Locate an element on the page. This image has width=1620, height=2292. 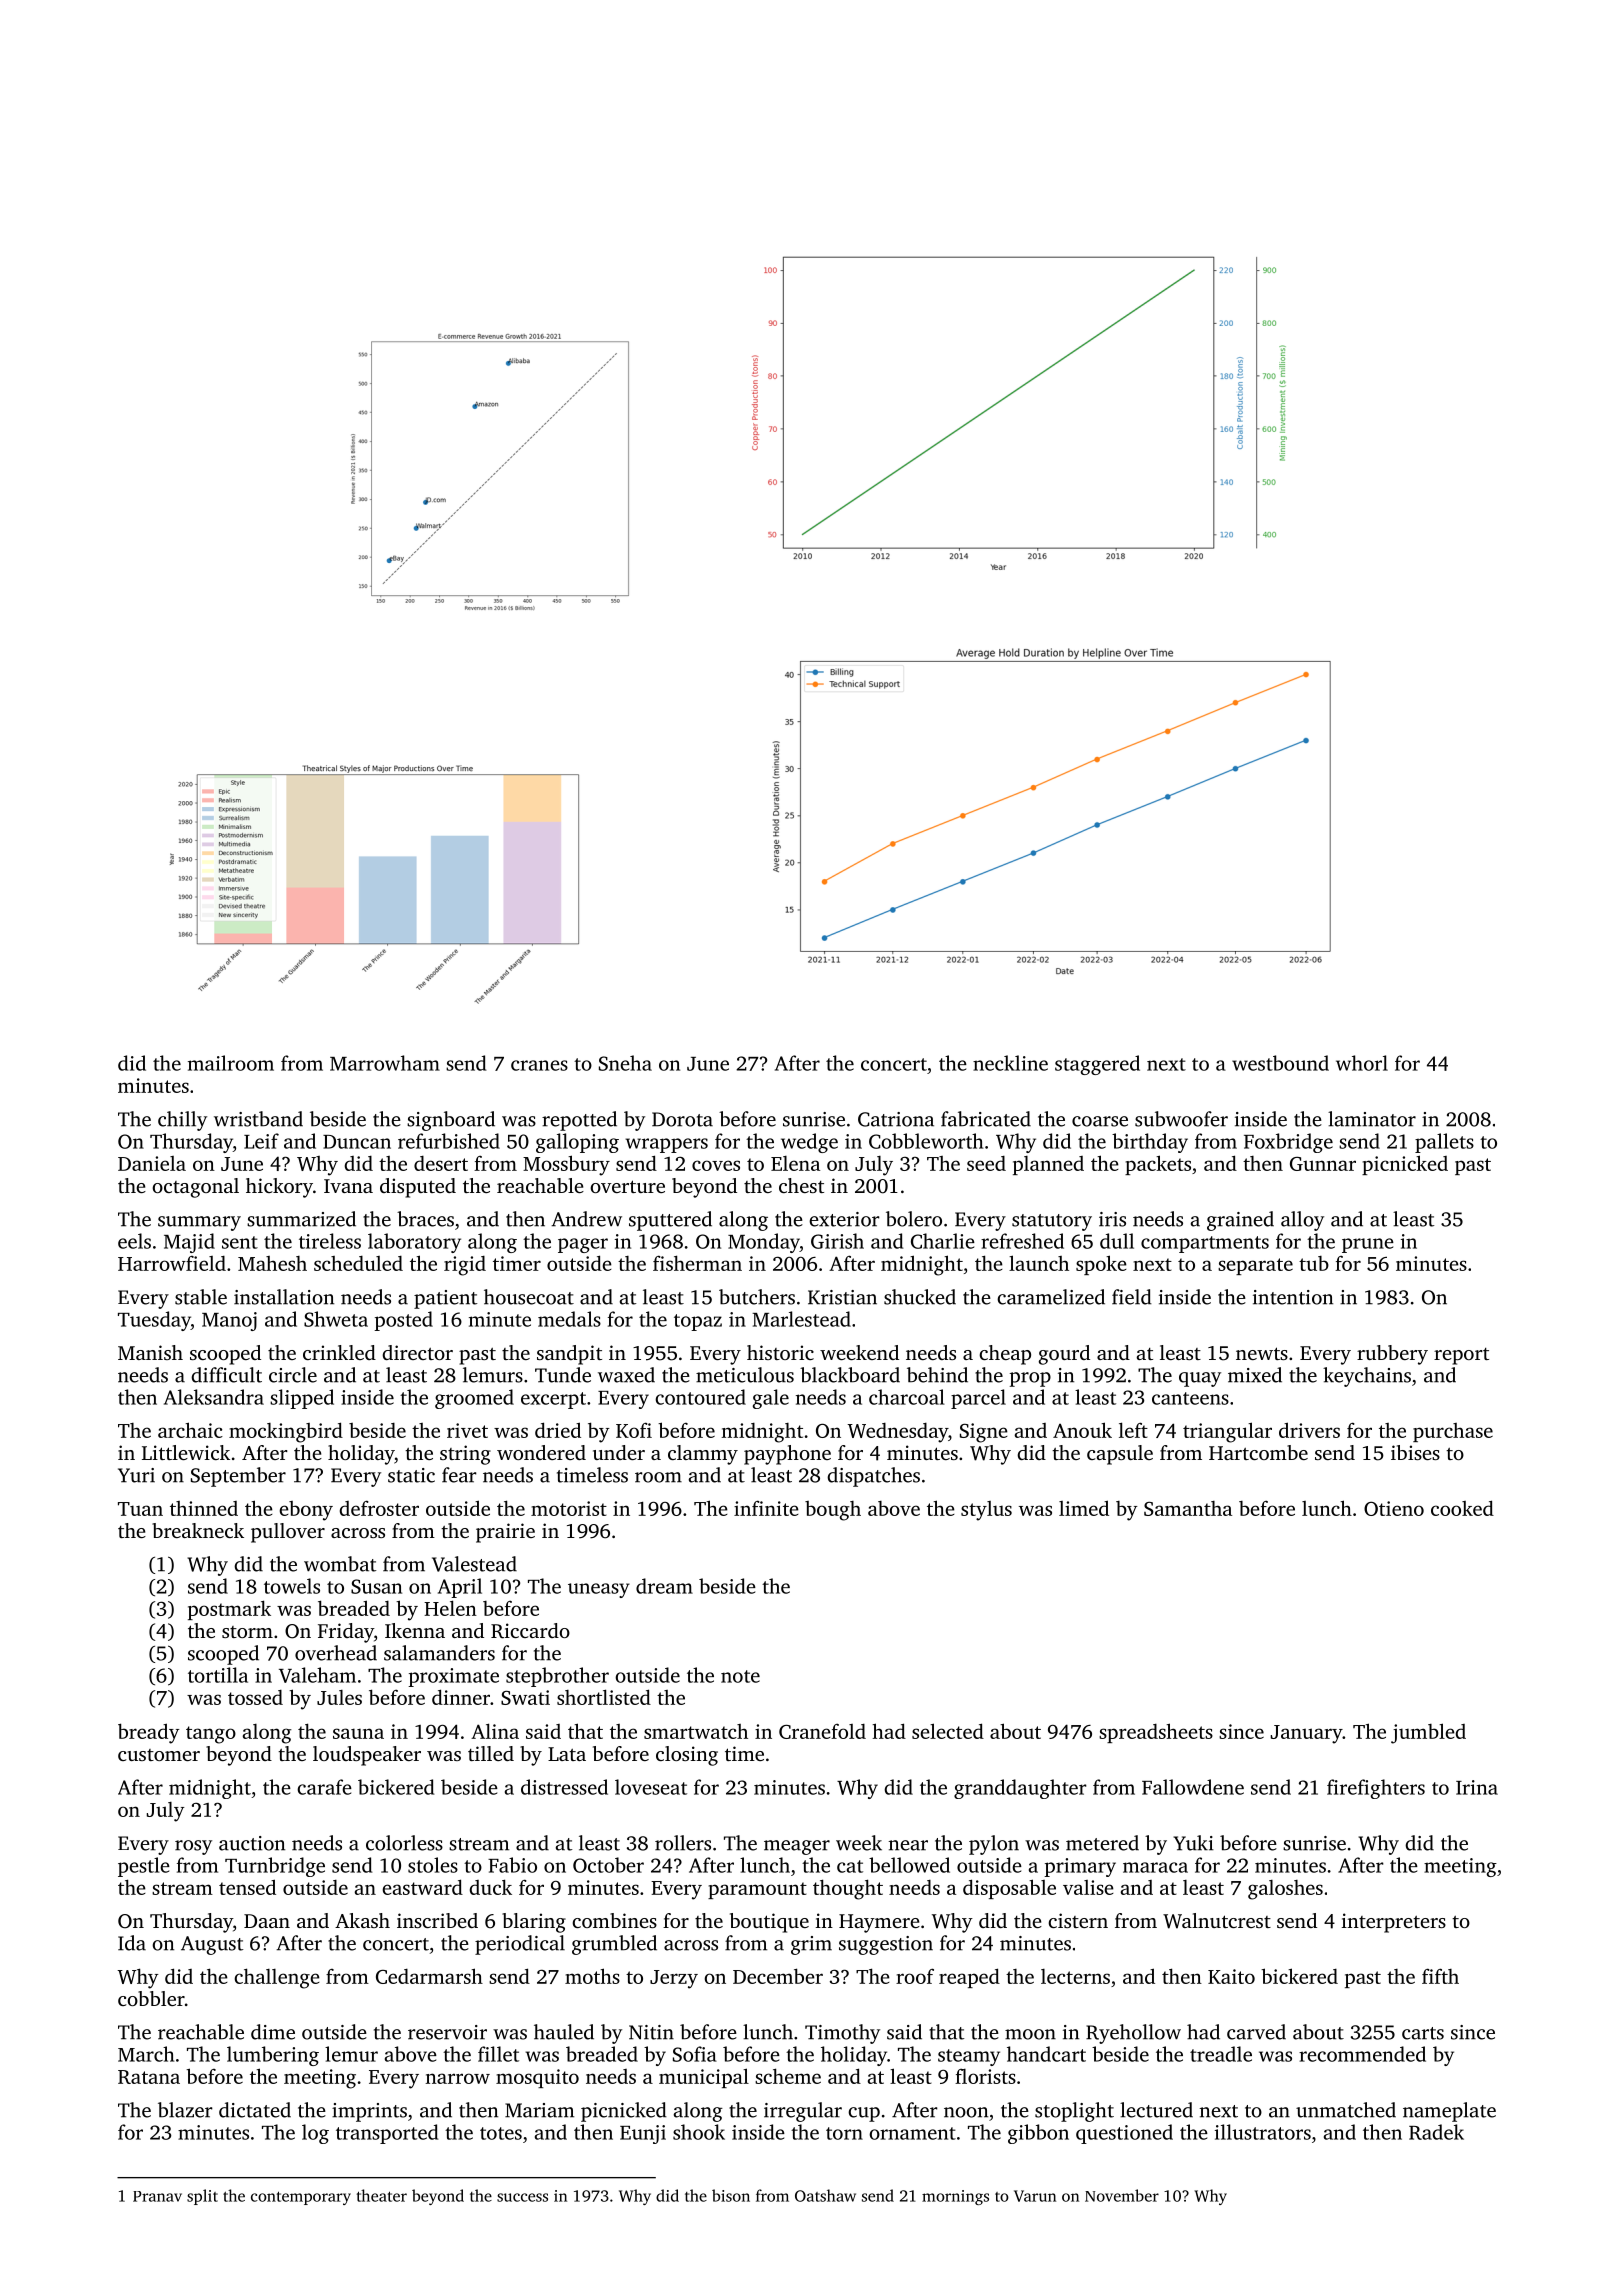
Marrowham is located at coordinates (385, 1063).
